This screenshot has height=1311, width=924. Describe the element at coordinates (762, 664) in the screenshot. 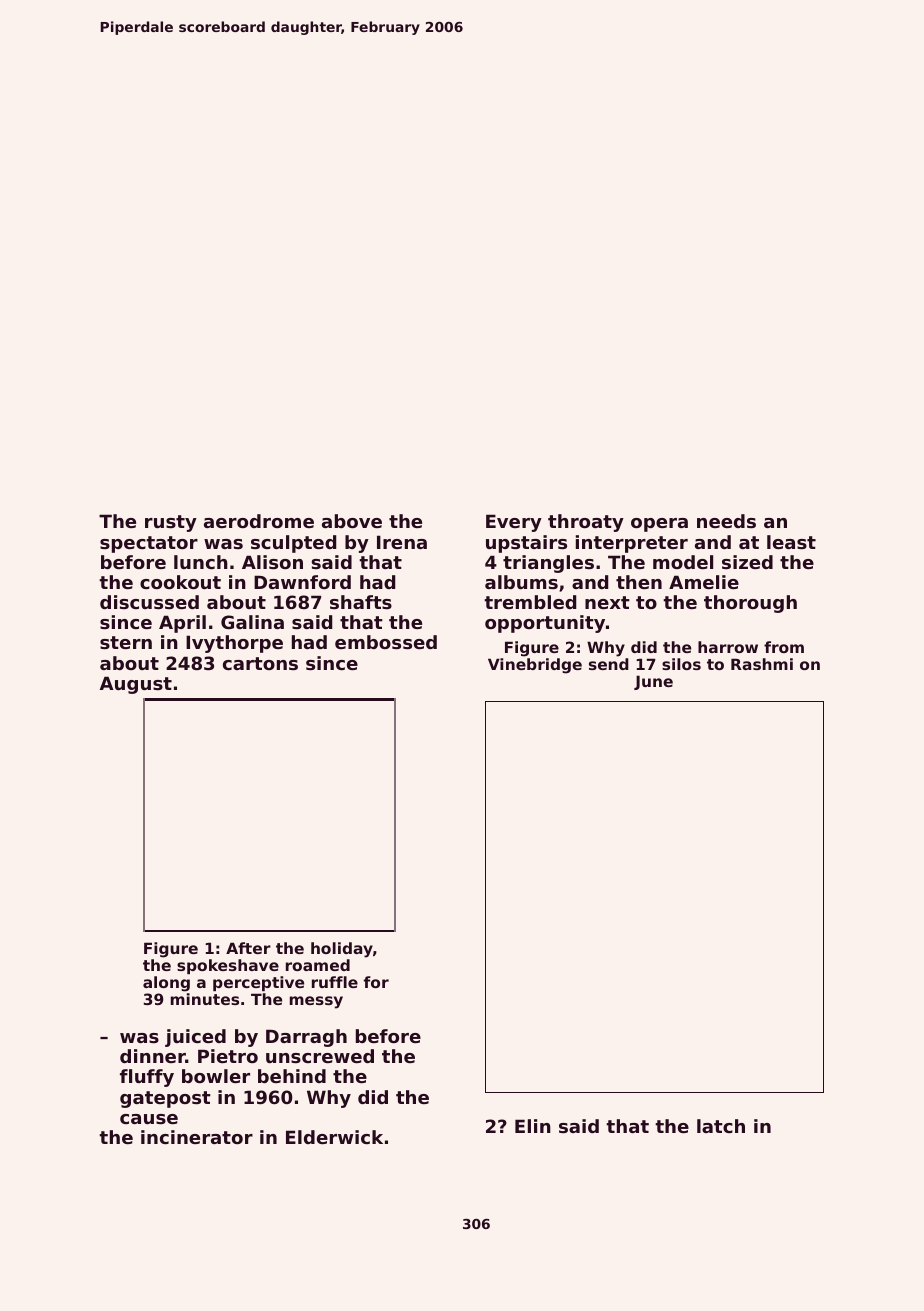

I see `Rashmi` at that location.
